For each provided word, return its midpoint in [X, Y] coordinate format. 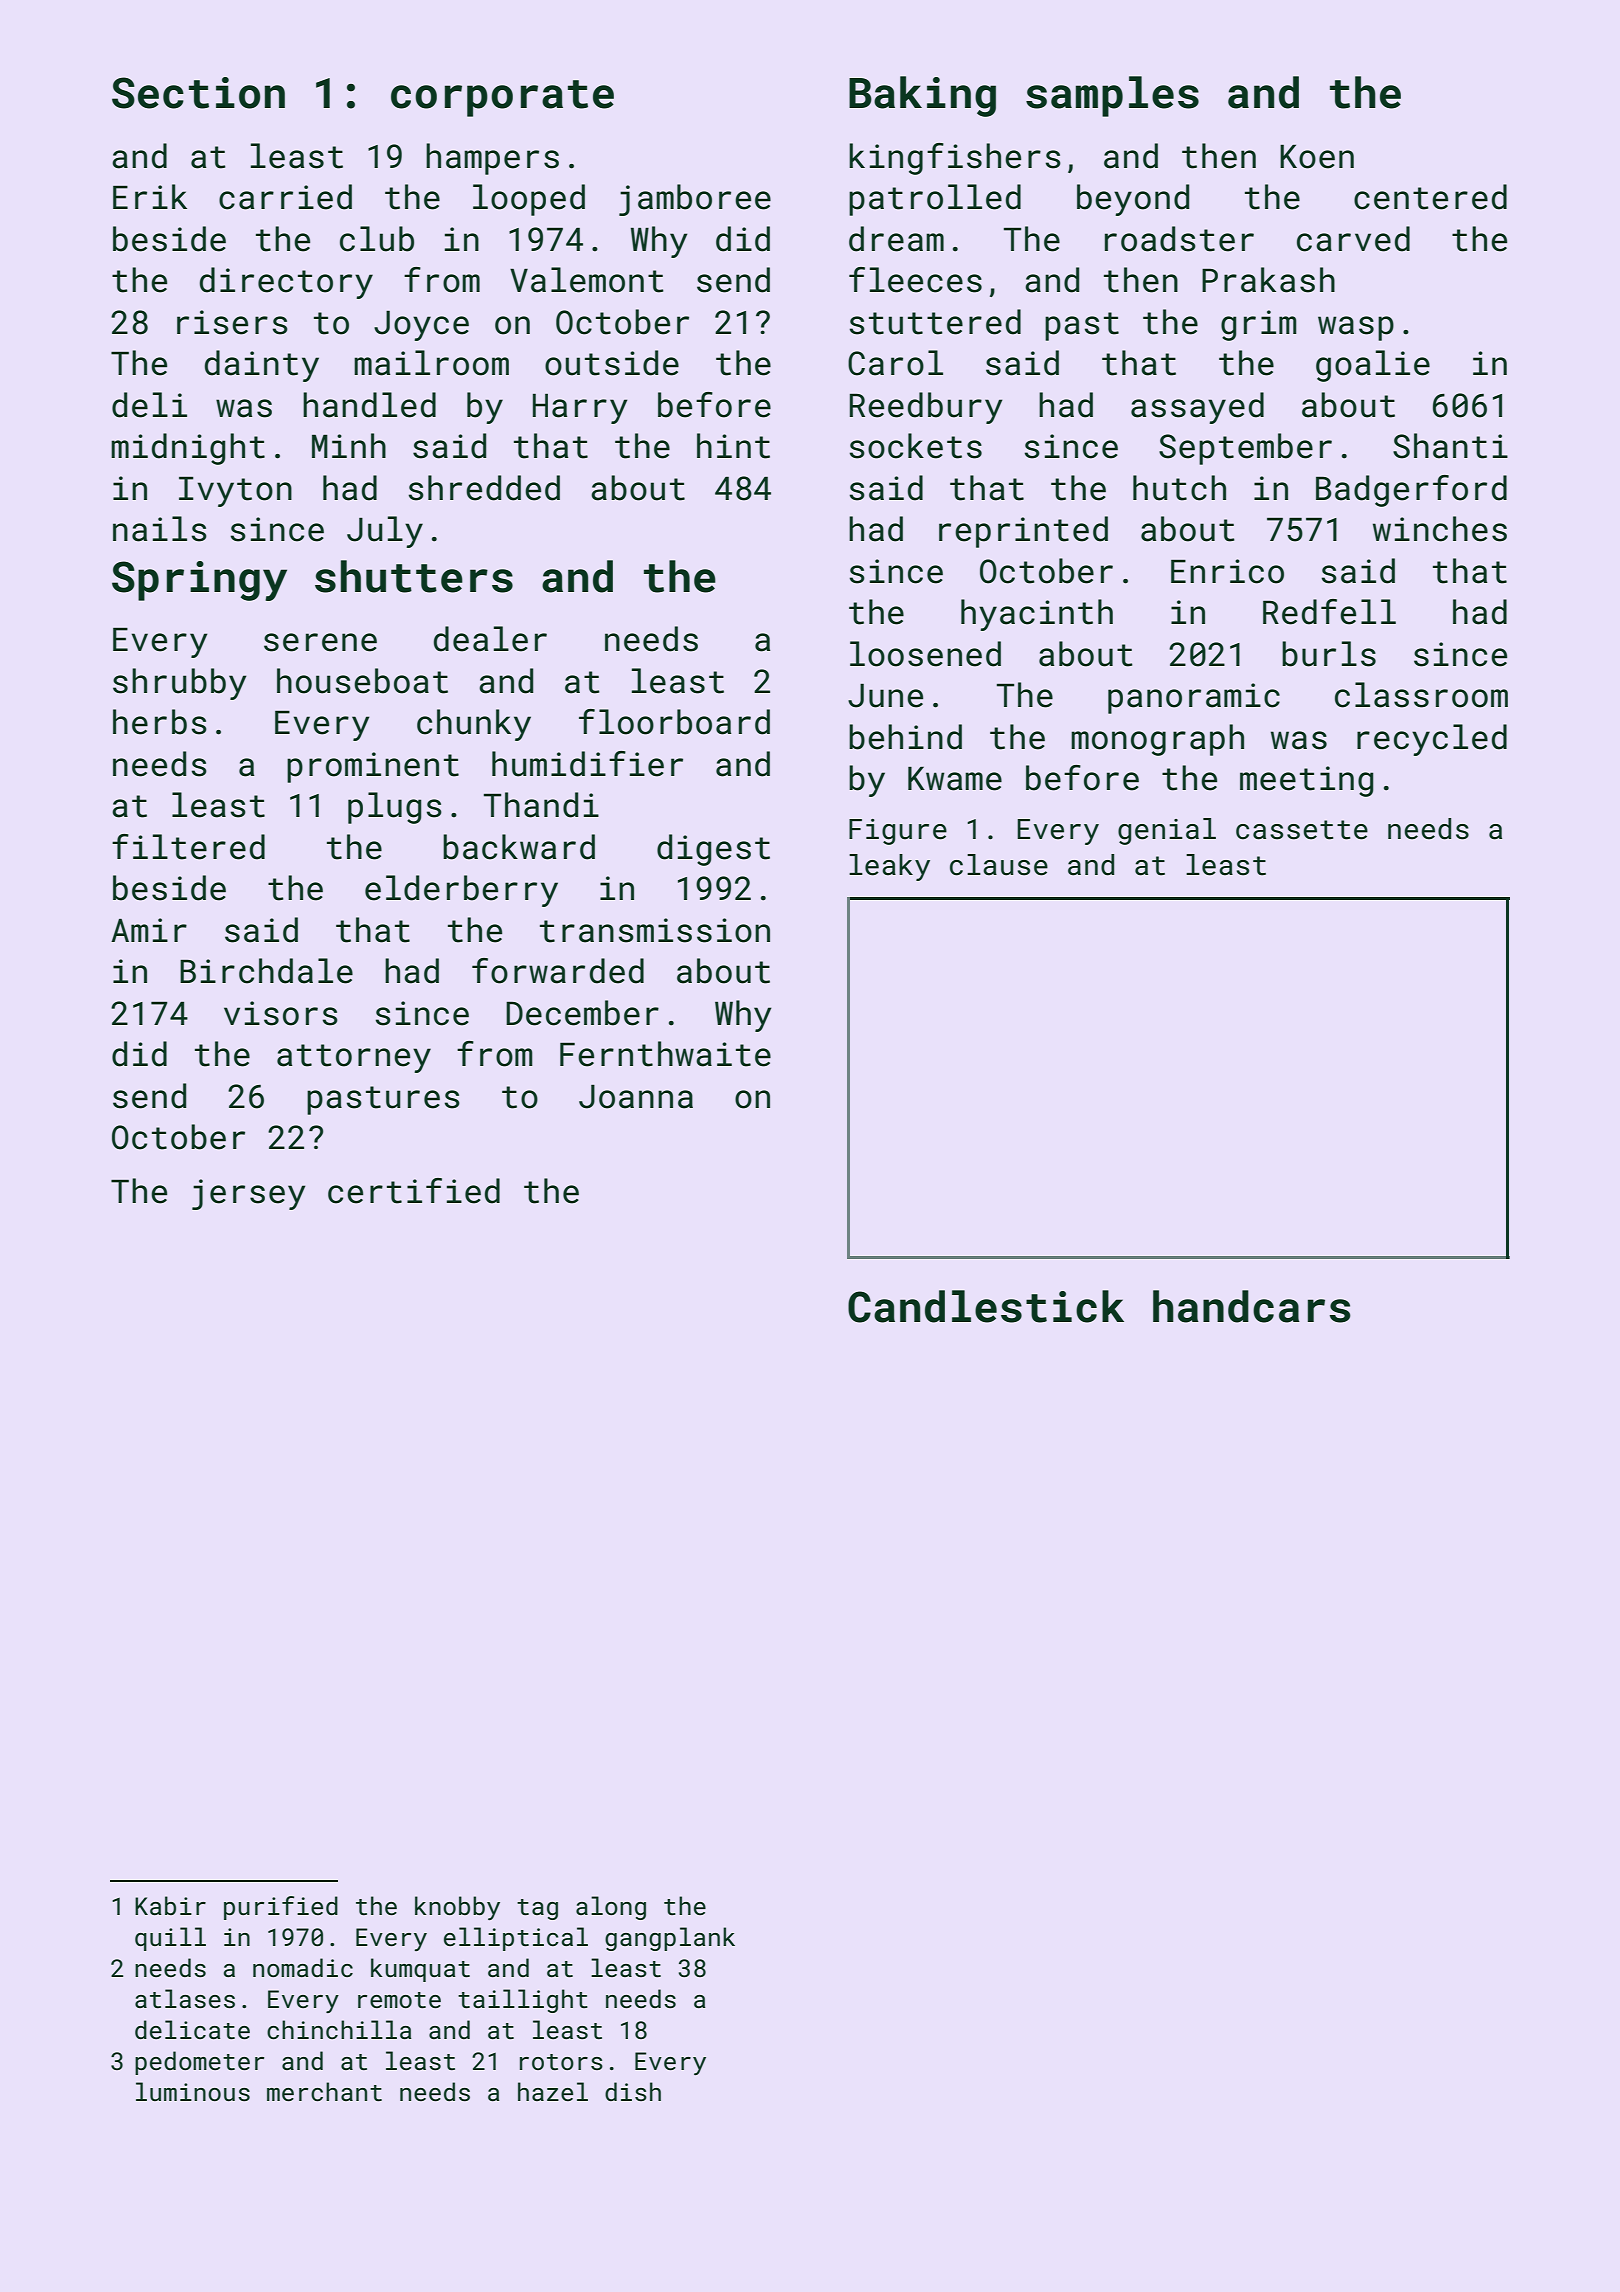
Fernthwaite [665, 1054]
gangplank [670, 1939]
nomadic [303, 1967]
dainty [262, 366]
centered [1430, 197]
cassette [1302, 830]
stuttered [935, 322]
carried [285, 197]
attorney [354, 1058]
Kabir [170, 1905]
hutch [1179, 488]
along [611, 1908]
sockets [916, 446]
